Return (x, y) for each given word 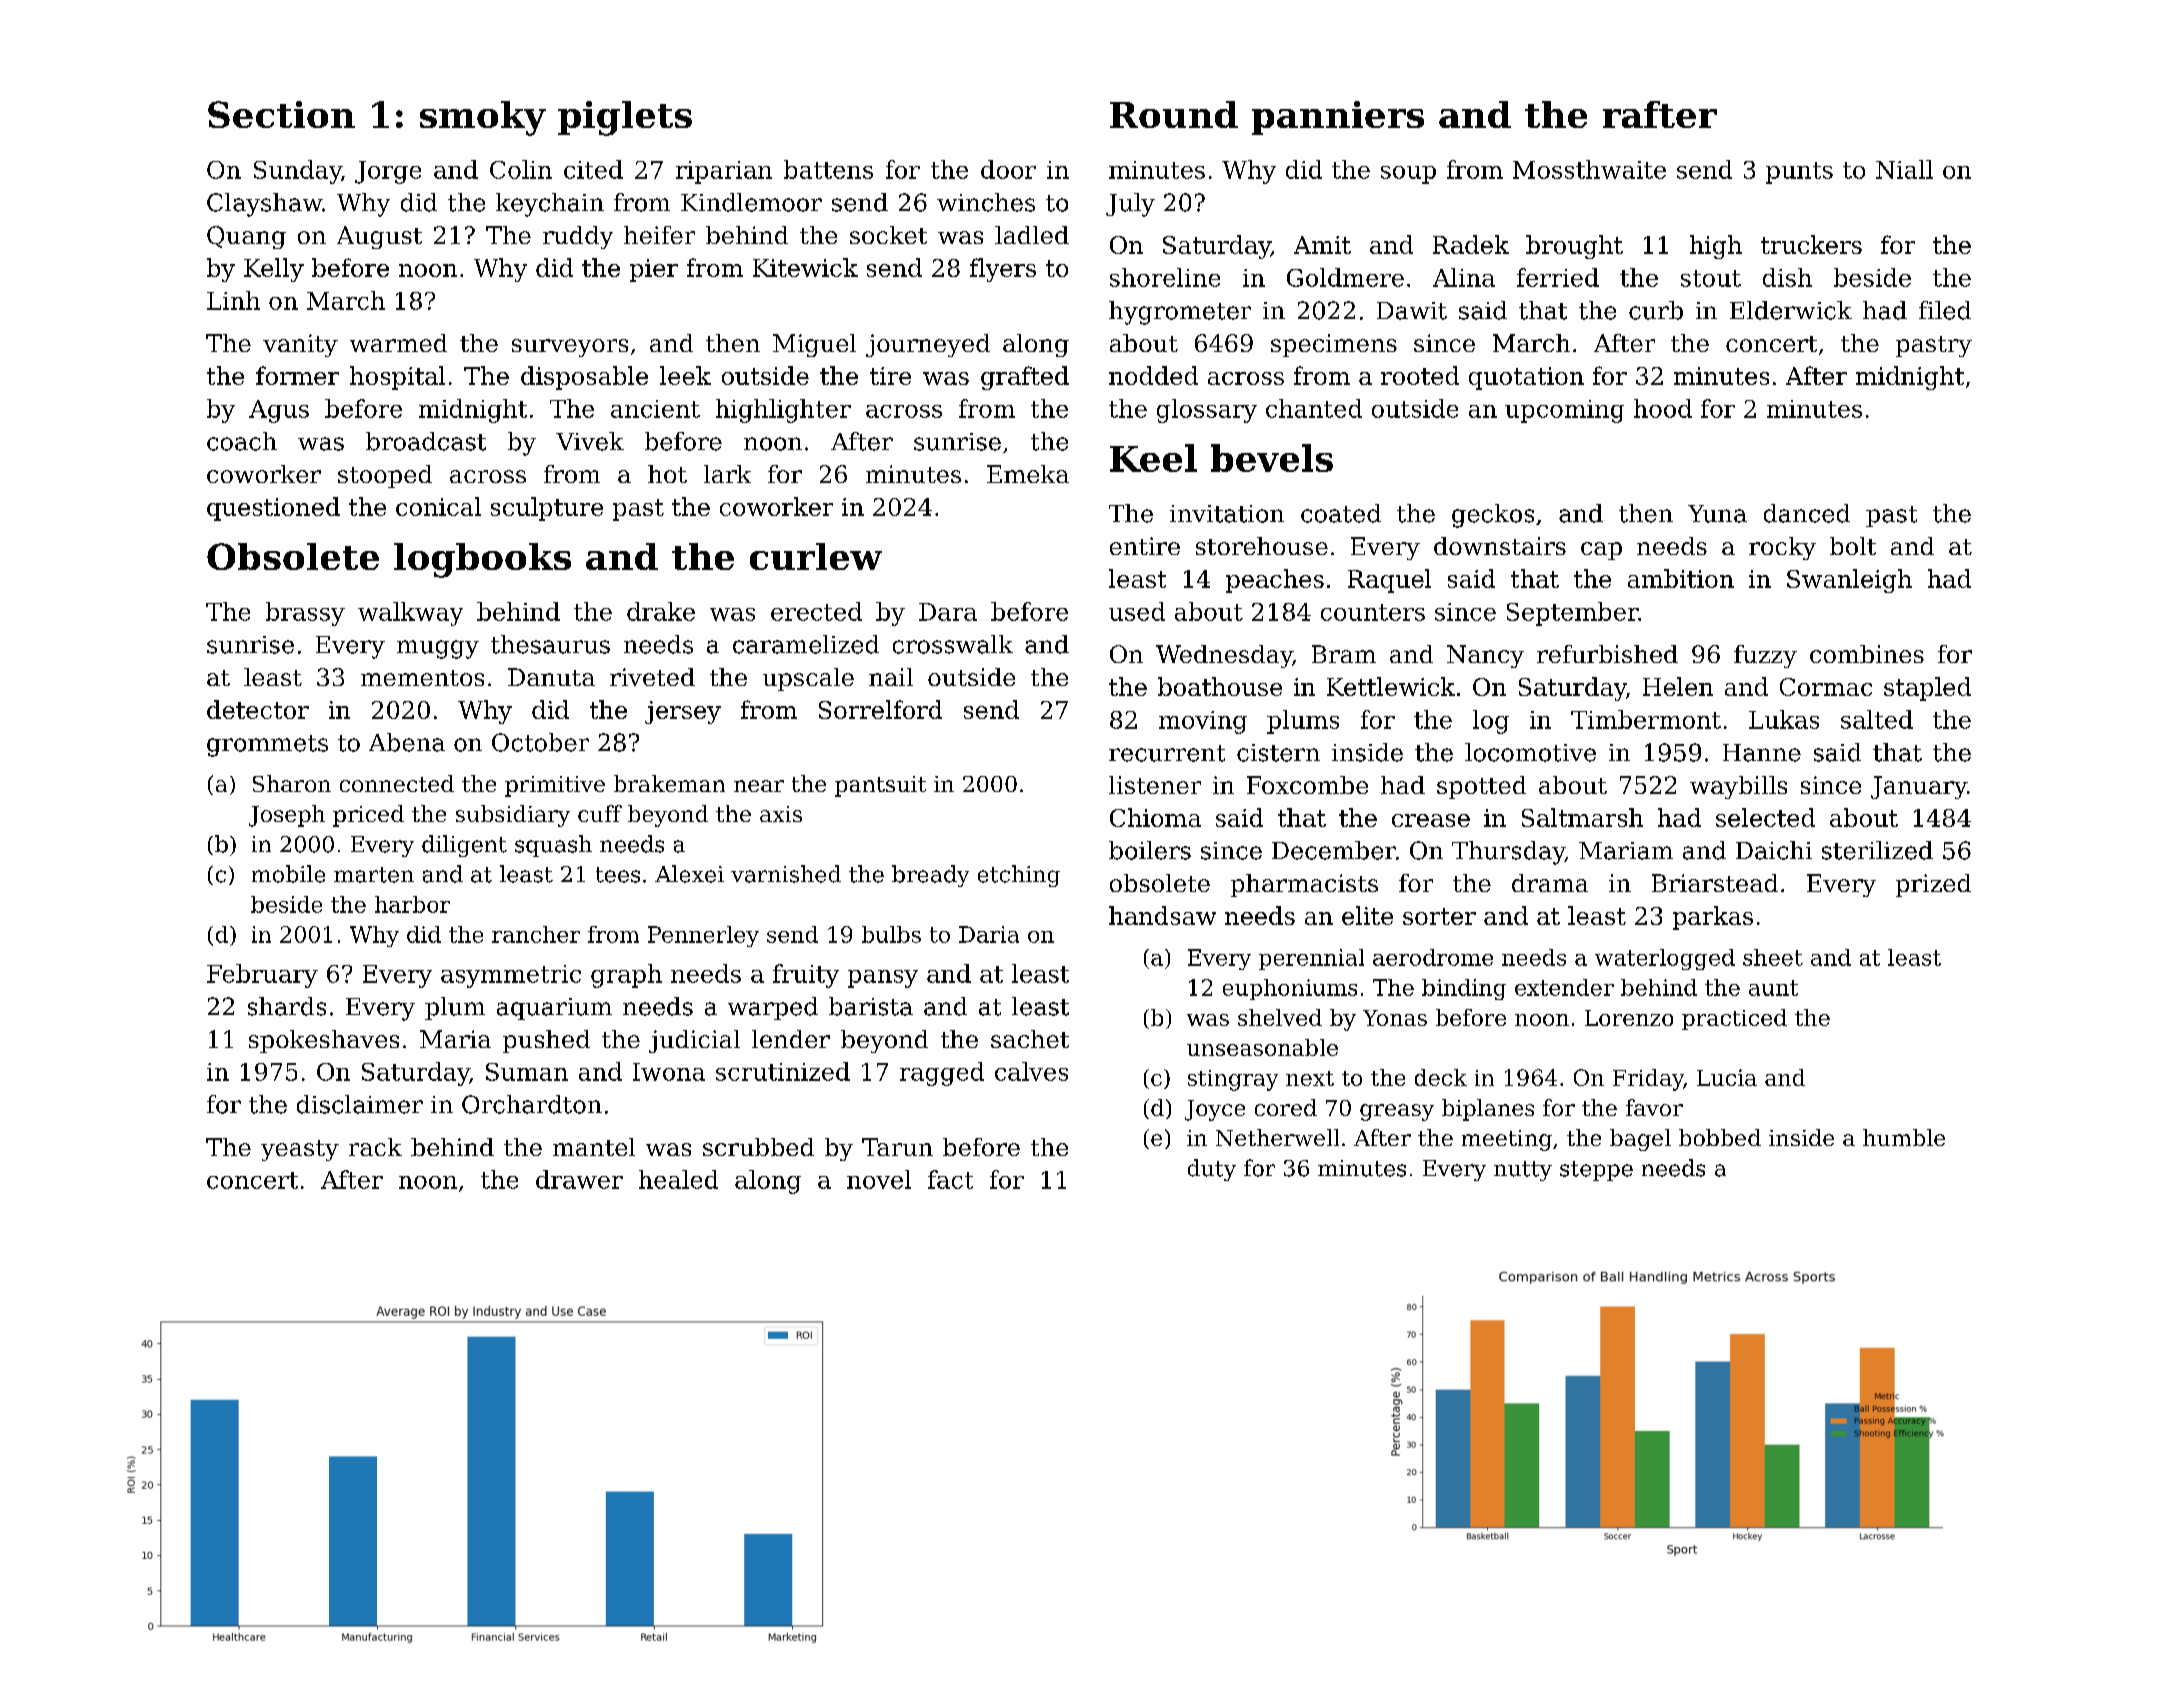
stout (1711, 278)
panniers (1338, 118)
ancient (655, 409)
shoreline (1165, 277)
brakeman (669, 783)
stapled (1927, 689)
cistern (1278, 753)
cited (593, 169)
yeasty (300, 1150)
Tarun (897, 1147)
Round (1174, 114)
